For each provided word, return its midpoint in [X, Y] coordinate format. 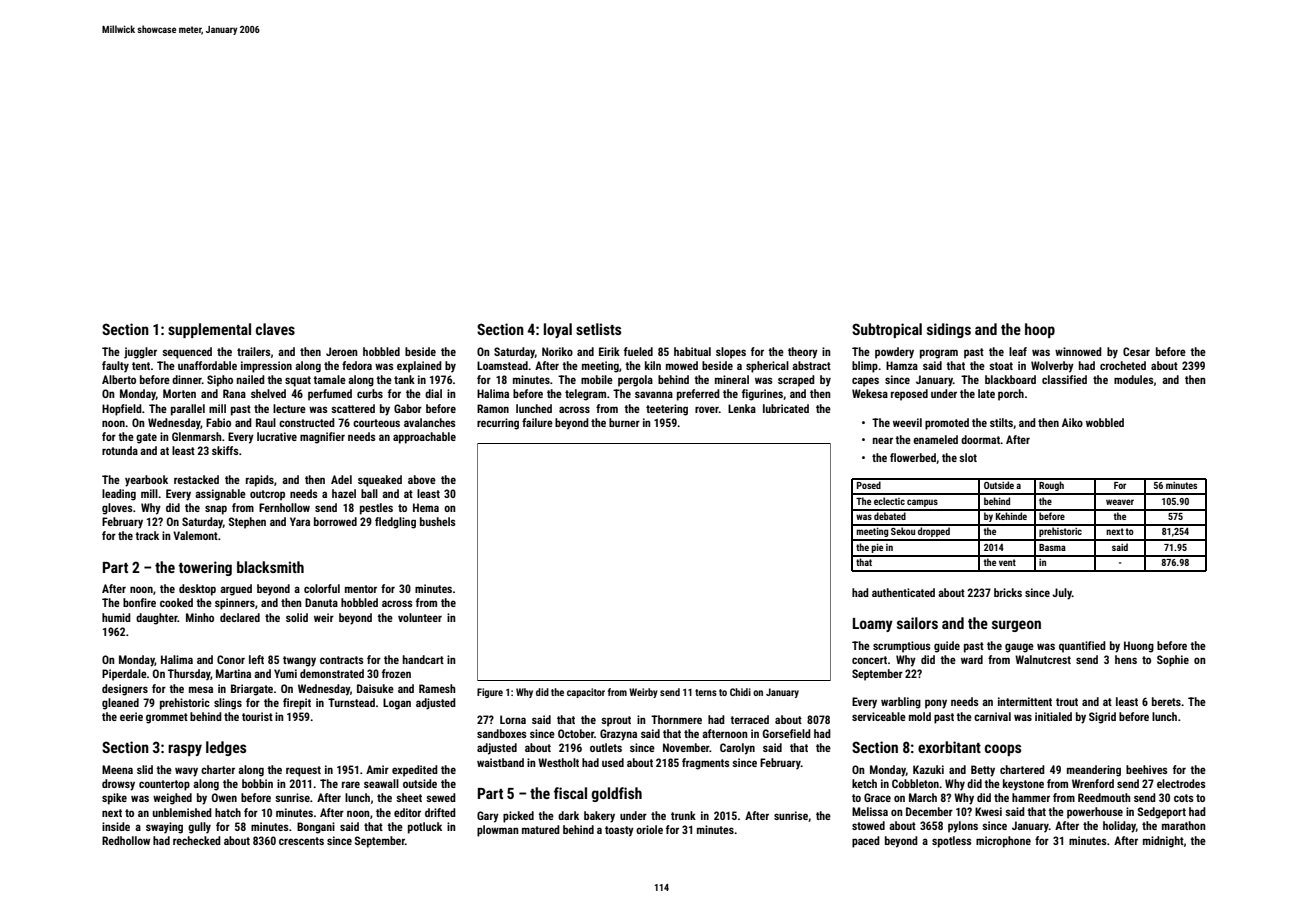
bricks [1008, 592]
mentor [361, 589]
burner [624, 422]
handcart [423, 659]
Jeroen [342, 351]
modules [1134, 379]
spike [114, 799]
